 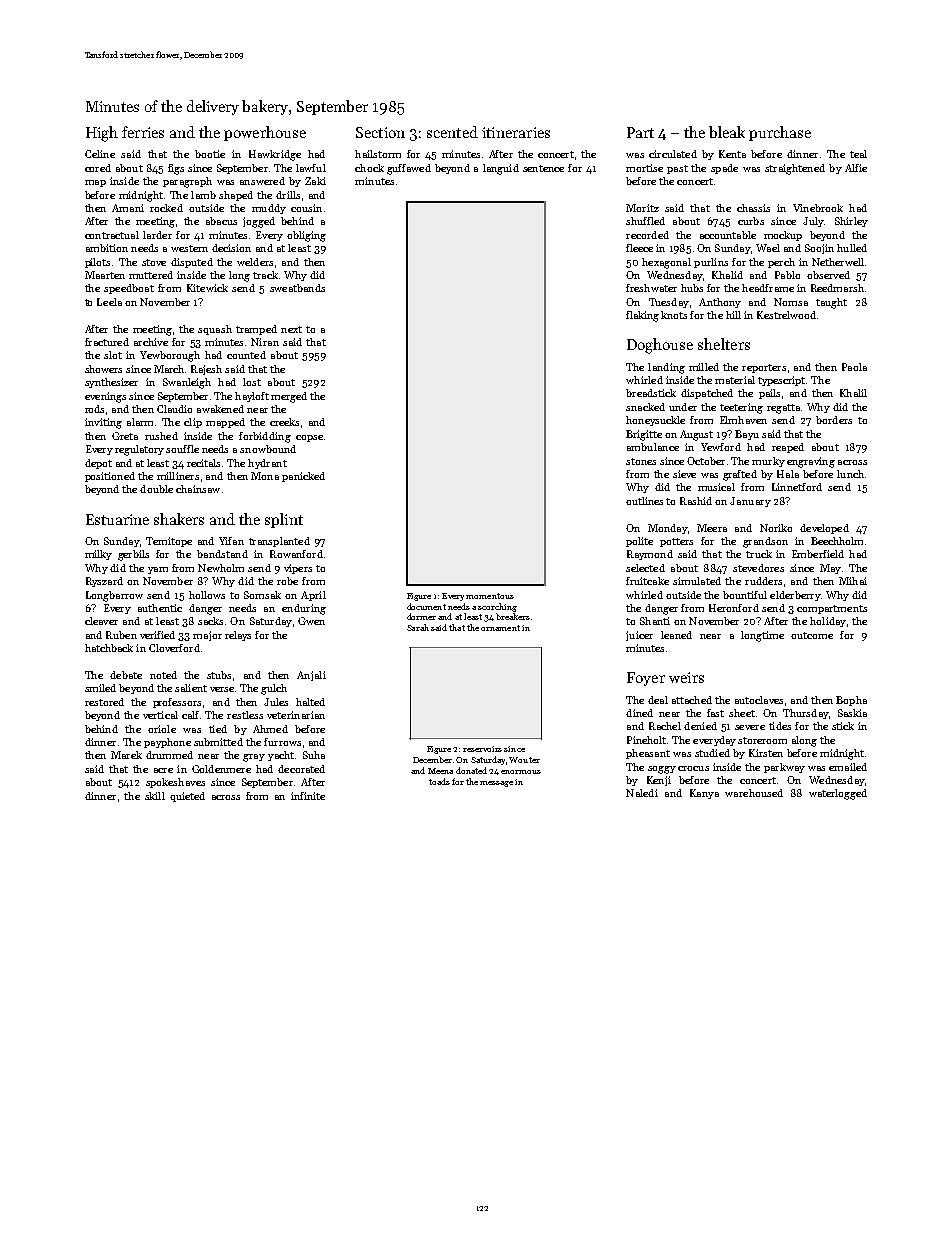 What do you see at coordinates (824, 529) in the screenshot?
I see `developed` at bounding box center [824, 529].
